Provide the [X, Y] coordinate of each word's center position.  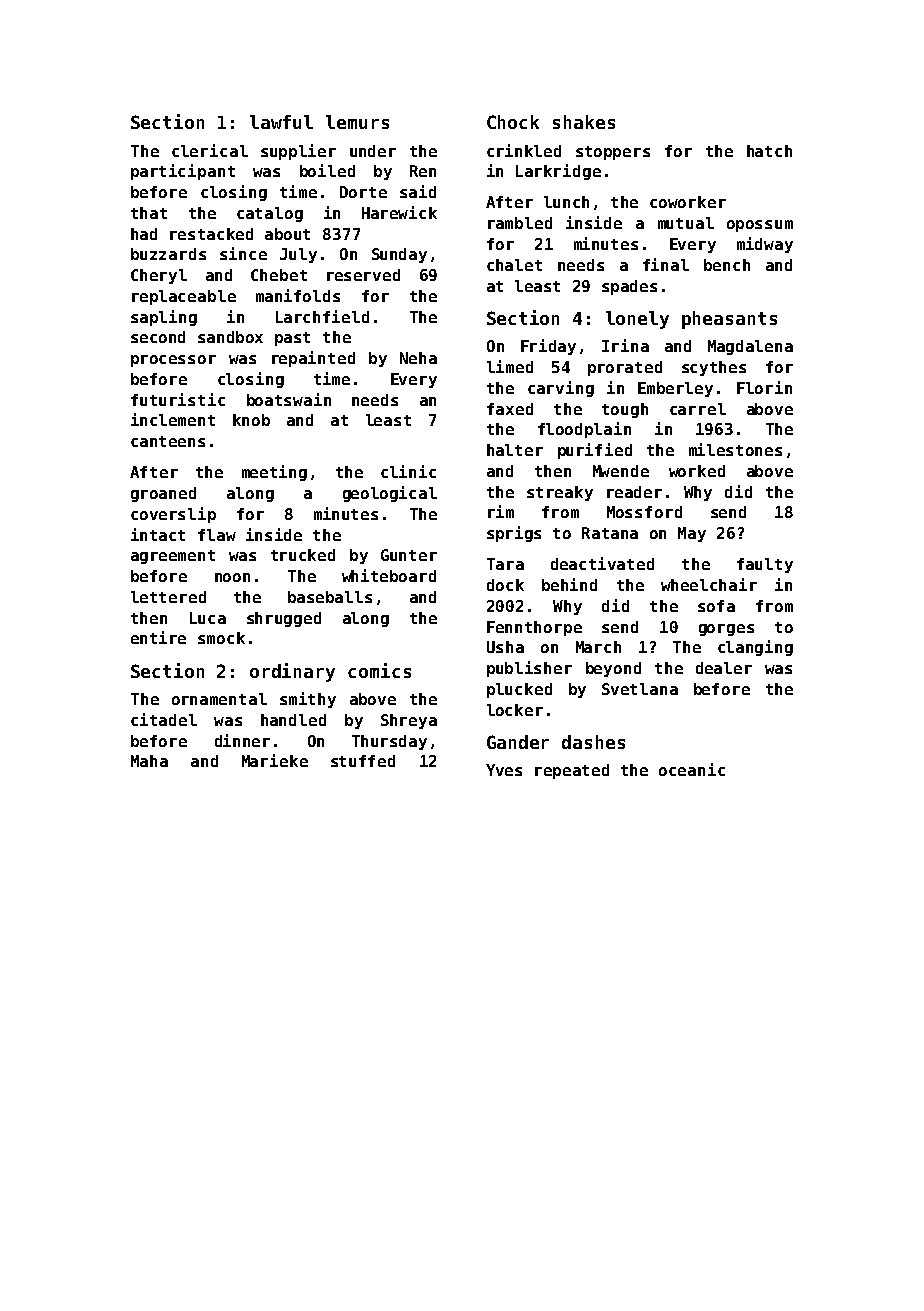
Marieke [275, 760]
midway [765, 245]
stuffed [363, 761]
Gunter [409, 555]
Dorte [363, 192]
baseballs [330, 597]
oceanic [692, 769]
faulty [765, 565]
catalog [270, 214]
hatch [769, 151]
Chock [513, 122]
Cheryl [159, 276]
